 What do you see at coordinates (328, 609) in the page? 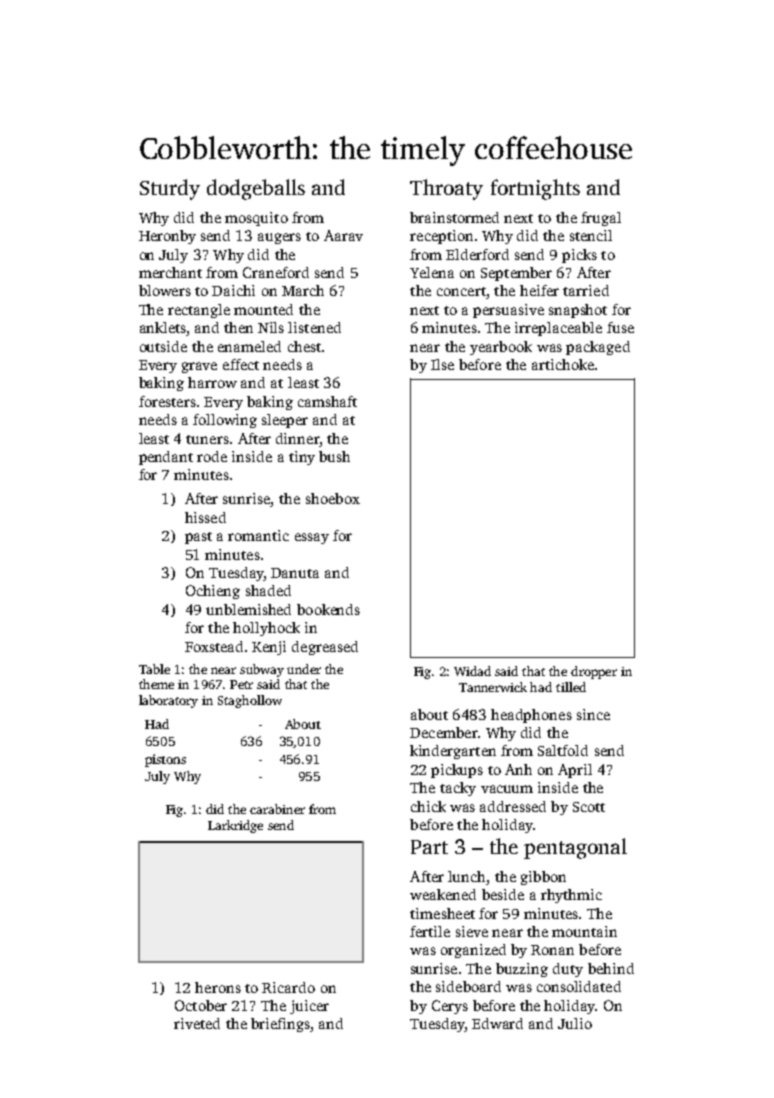
I see `bookends` at bounding box center [328, 609].
